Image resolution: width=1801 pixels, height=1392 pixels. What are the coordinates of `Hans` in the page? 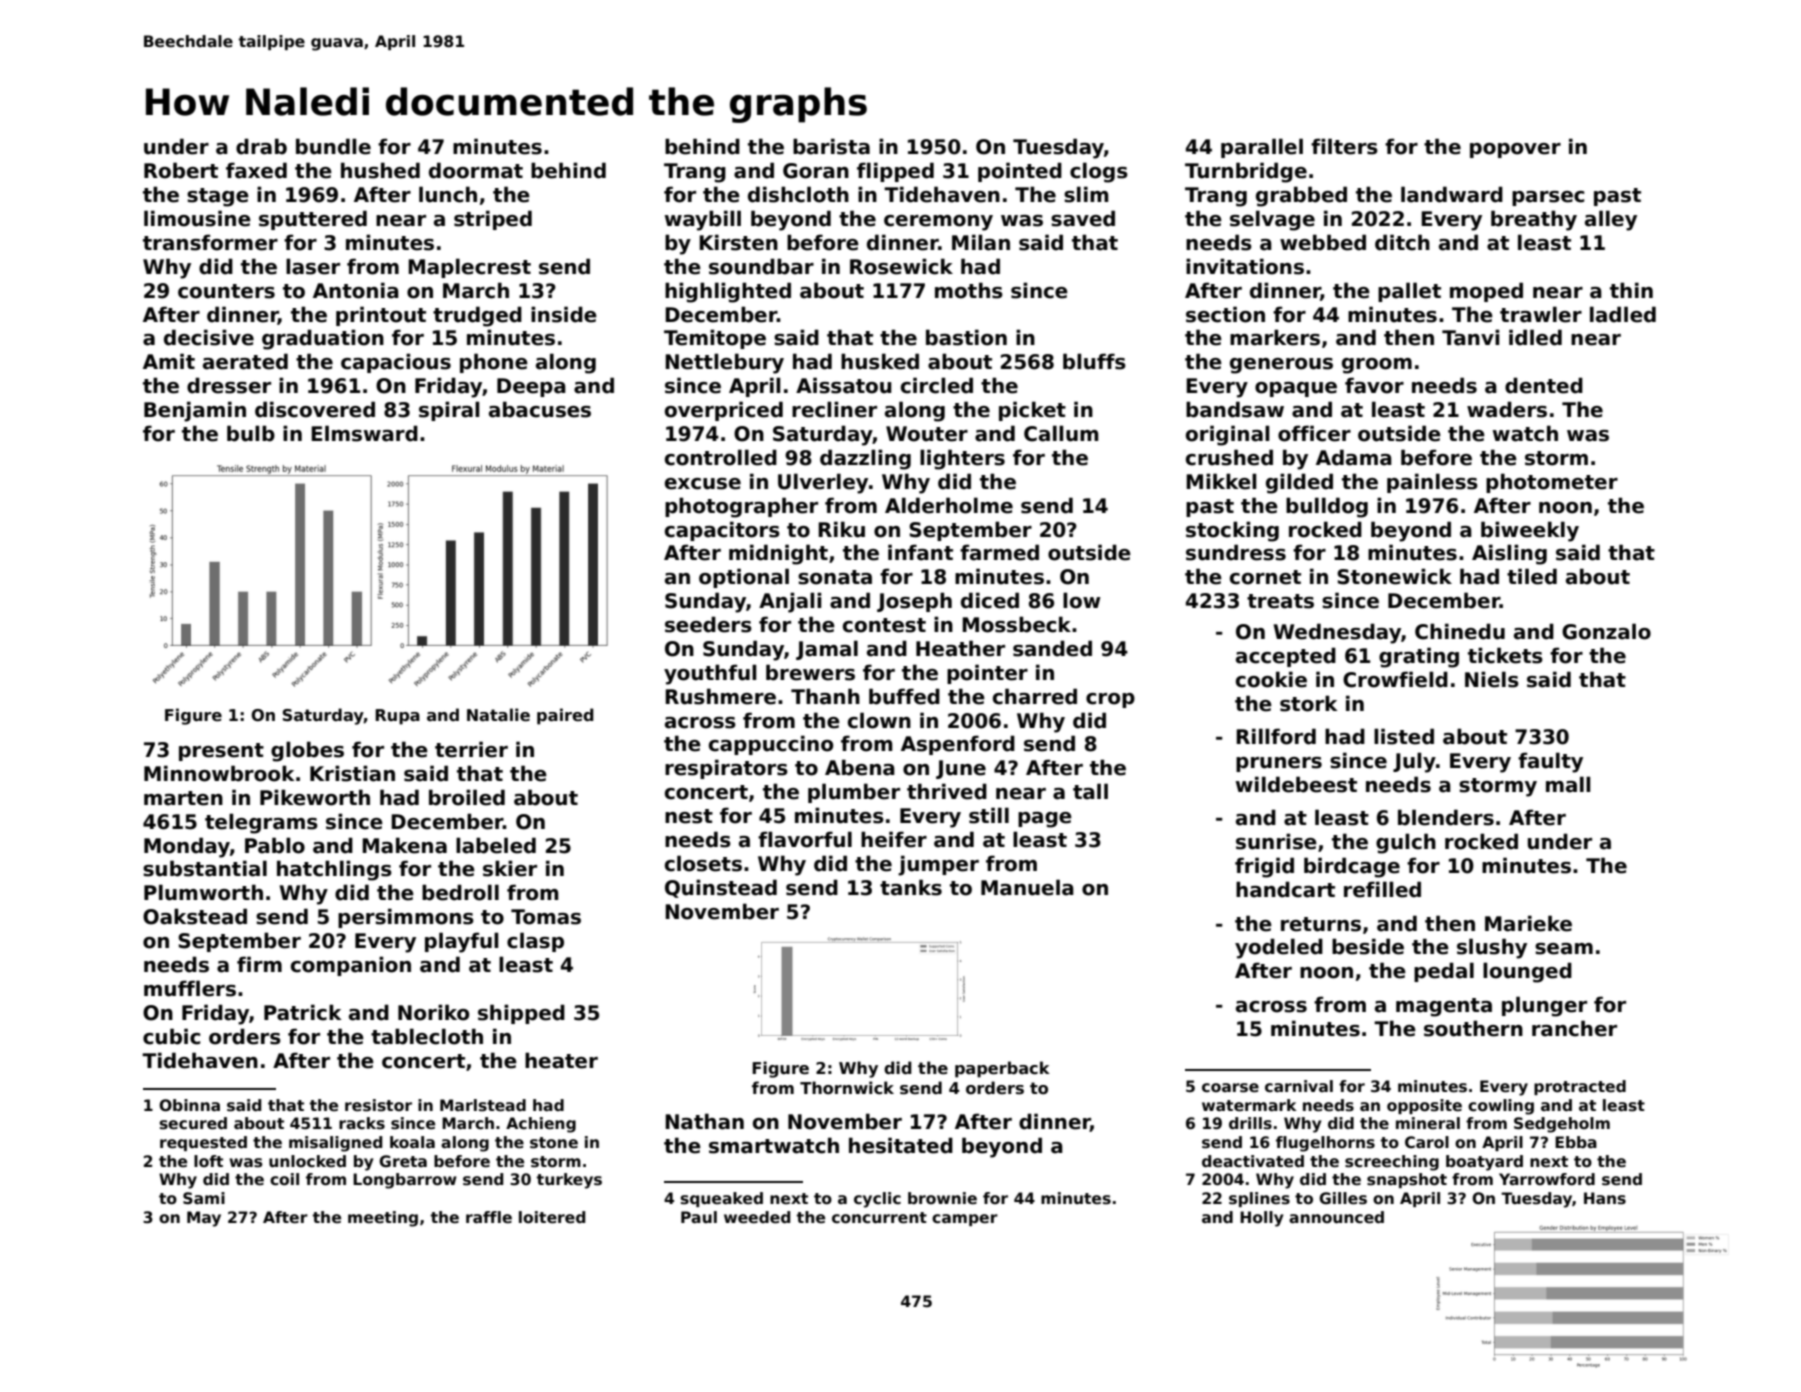 It's located at (1605, 1198).
